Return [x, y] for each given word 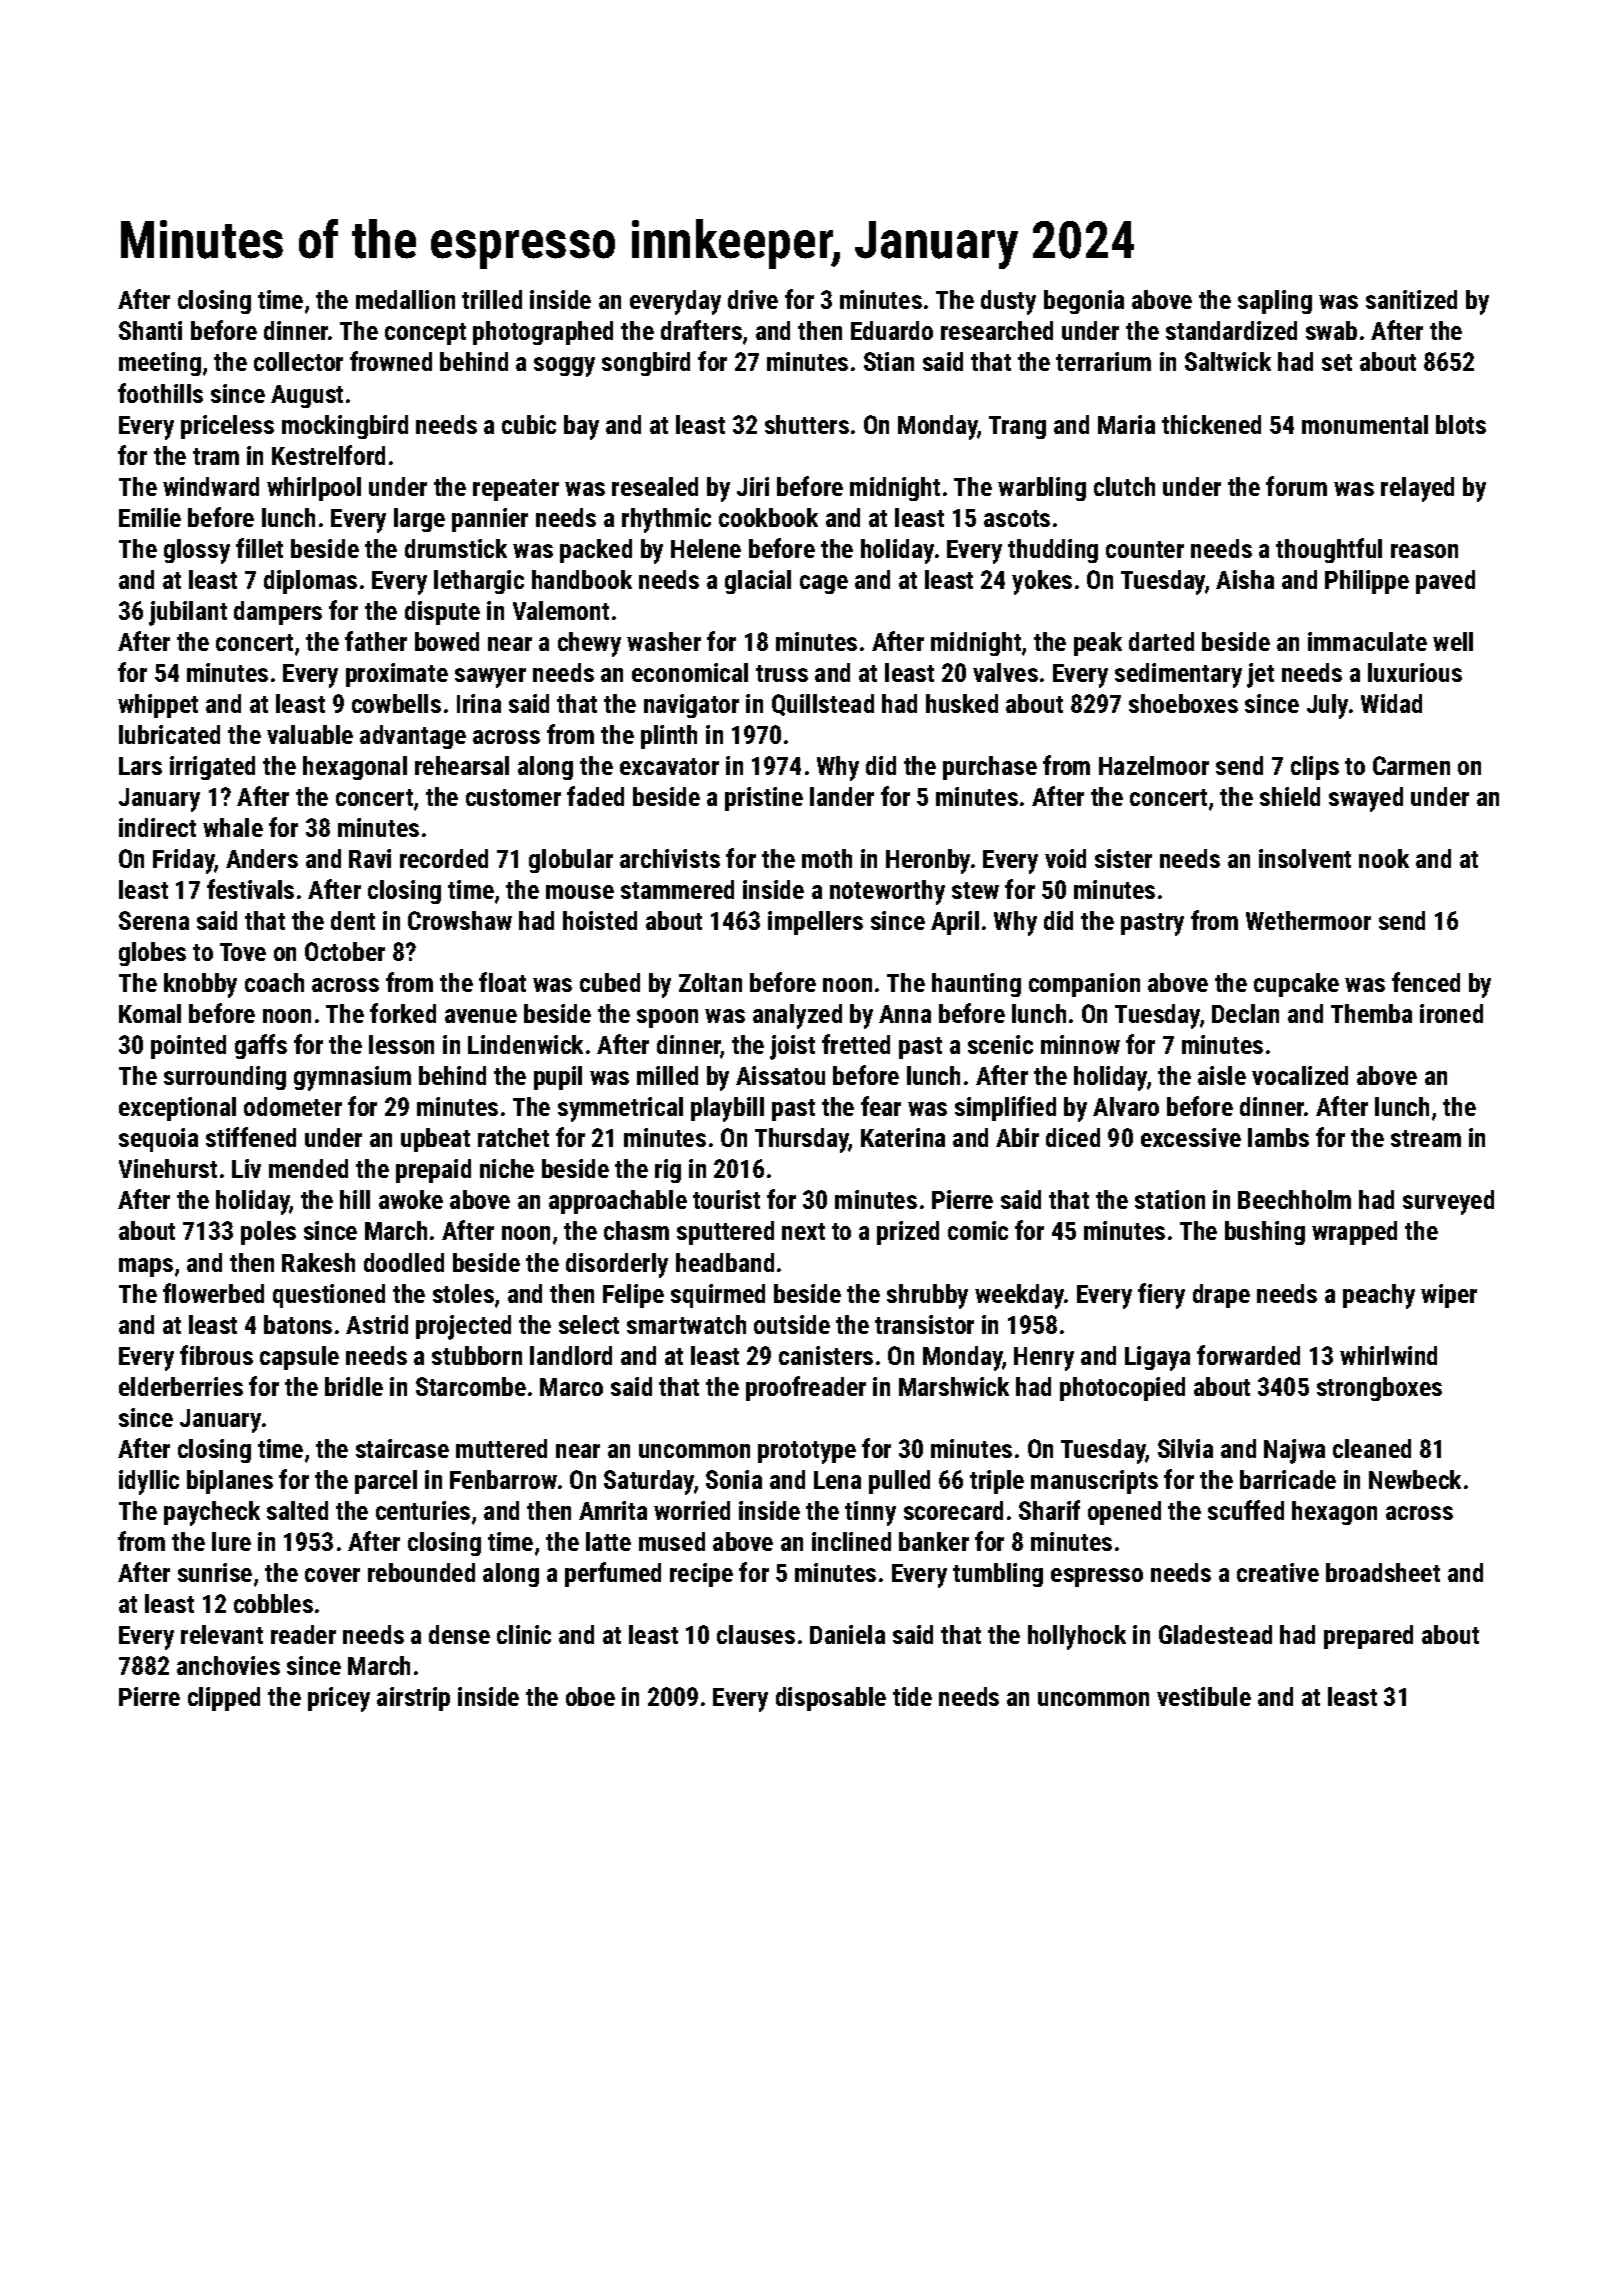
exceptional [177, 1109]
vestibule [1204, 1696]
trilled [492, 299]
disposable [831, 1699]
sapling [1275, 302]
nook [1384, 858]
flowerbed [213, 1293]
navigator [691, 706]
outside [792, 1324]
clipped [224, 1699]
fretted [856, 1044]
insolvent [1305, 858]
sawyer [490, 678]
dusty [1008, 302]
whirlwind [1388, 1355]
